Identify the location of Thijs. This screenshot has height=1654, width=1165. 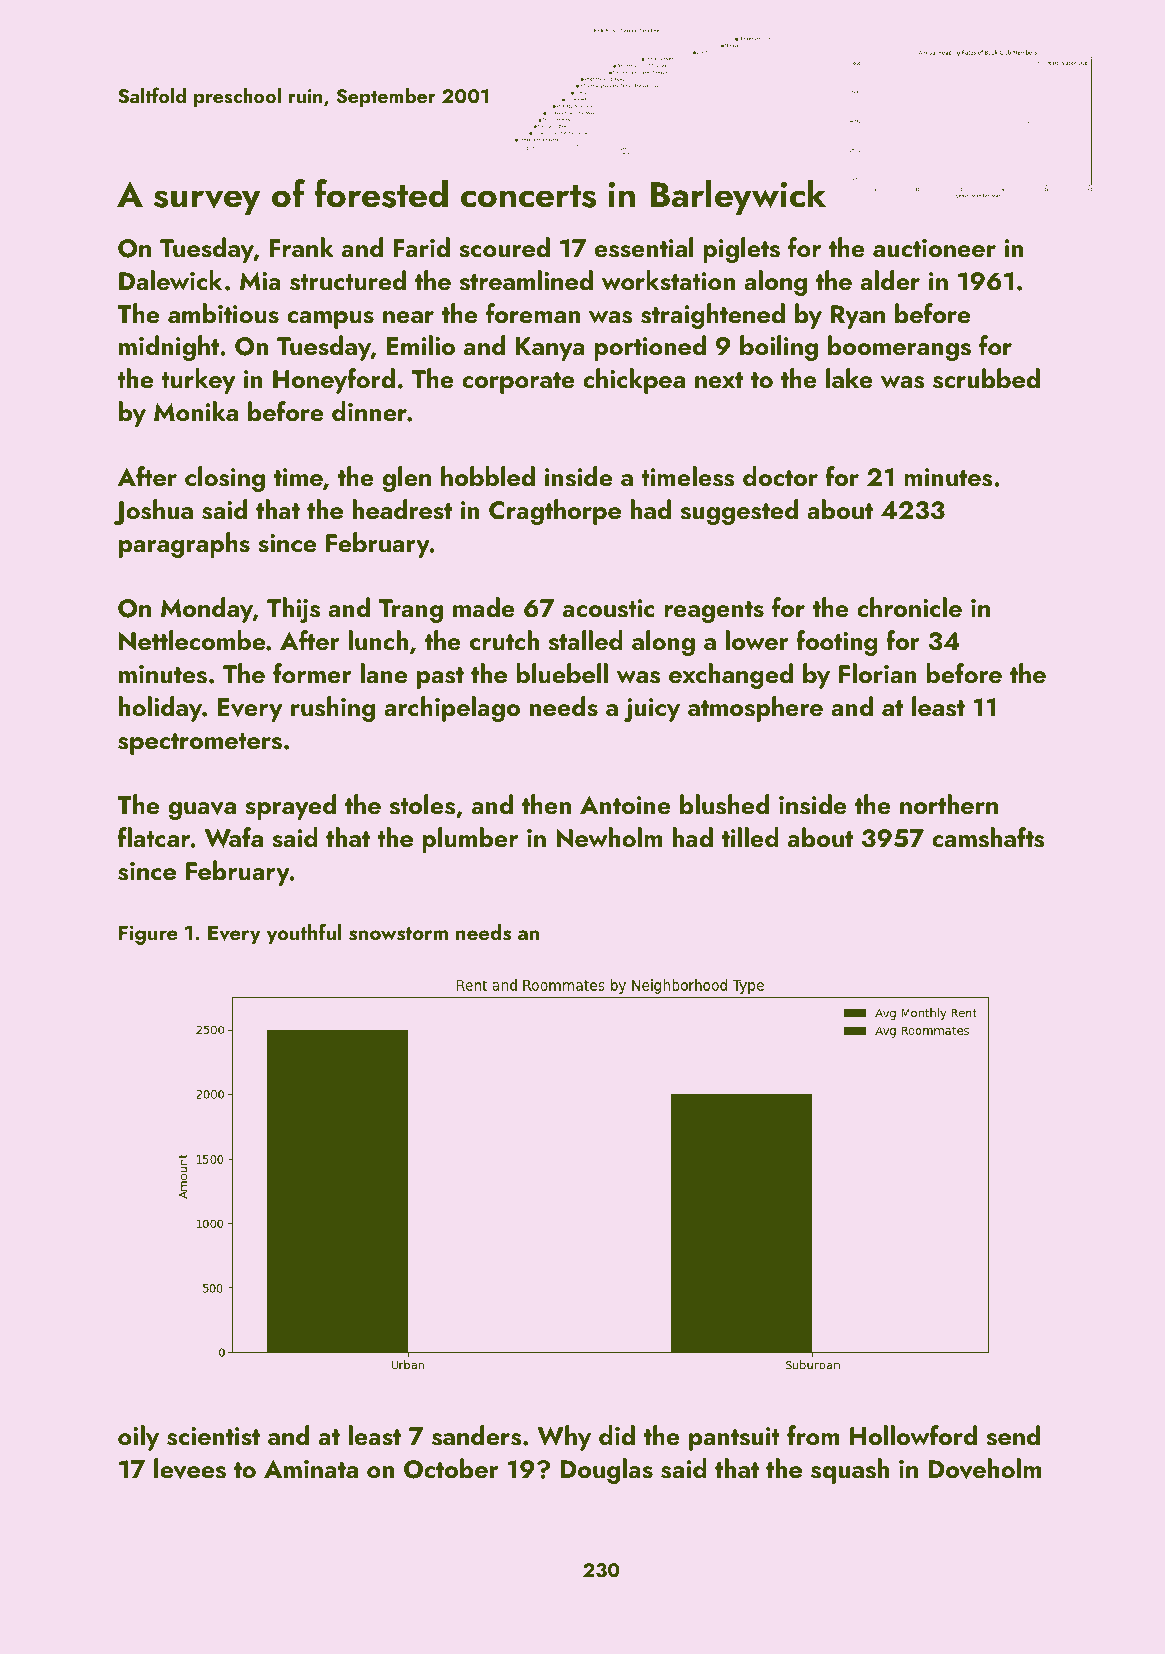
(293, 610).
